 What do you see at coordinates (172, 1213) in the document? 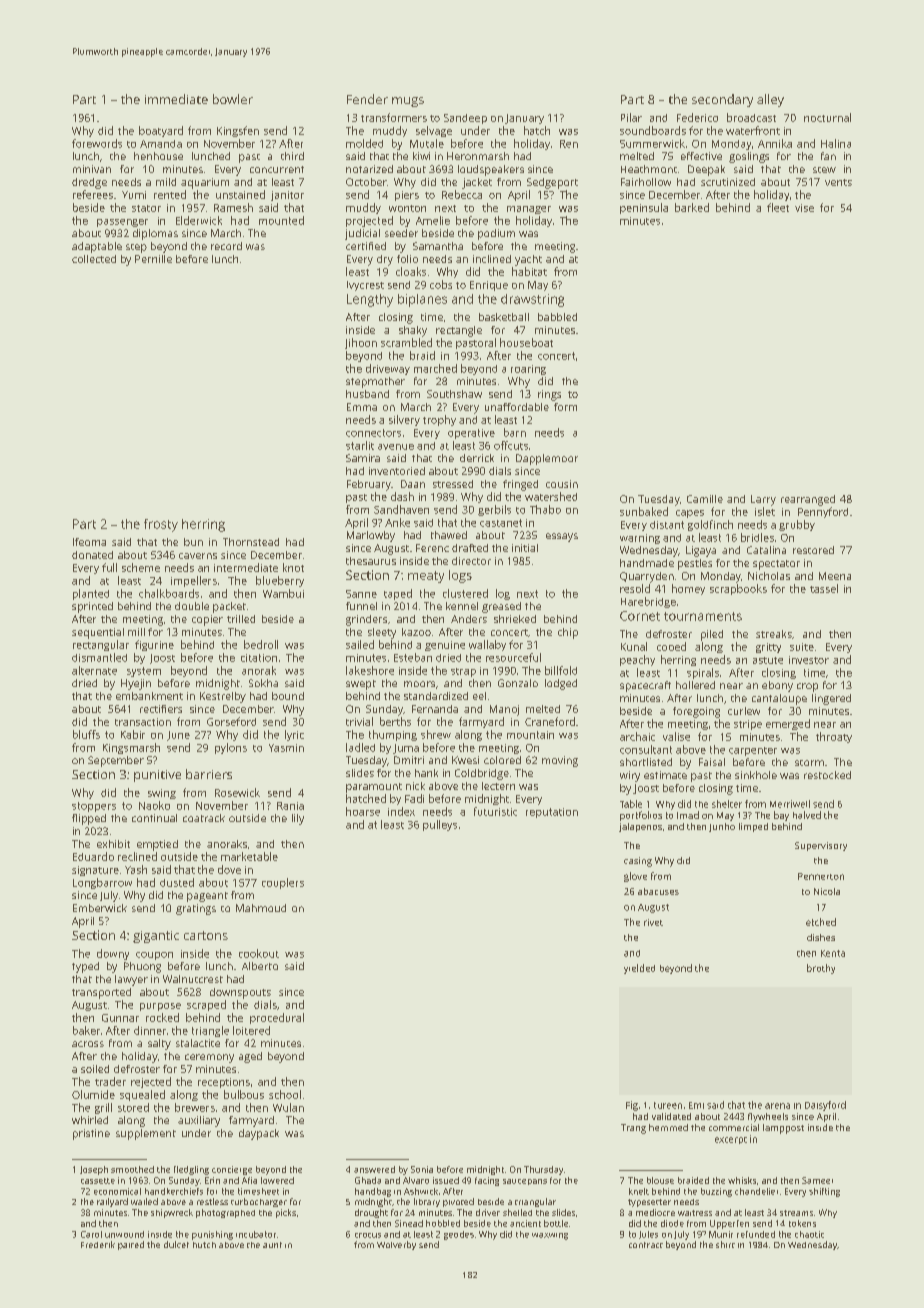
I see `shipwreck` at bounding box center [172, 1213].
